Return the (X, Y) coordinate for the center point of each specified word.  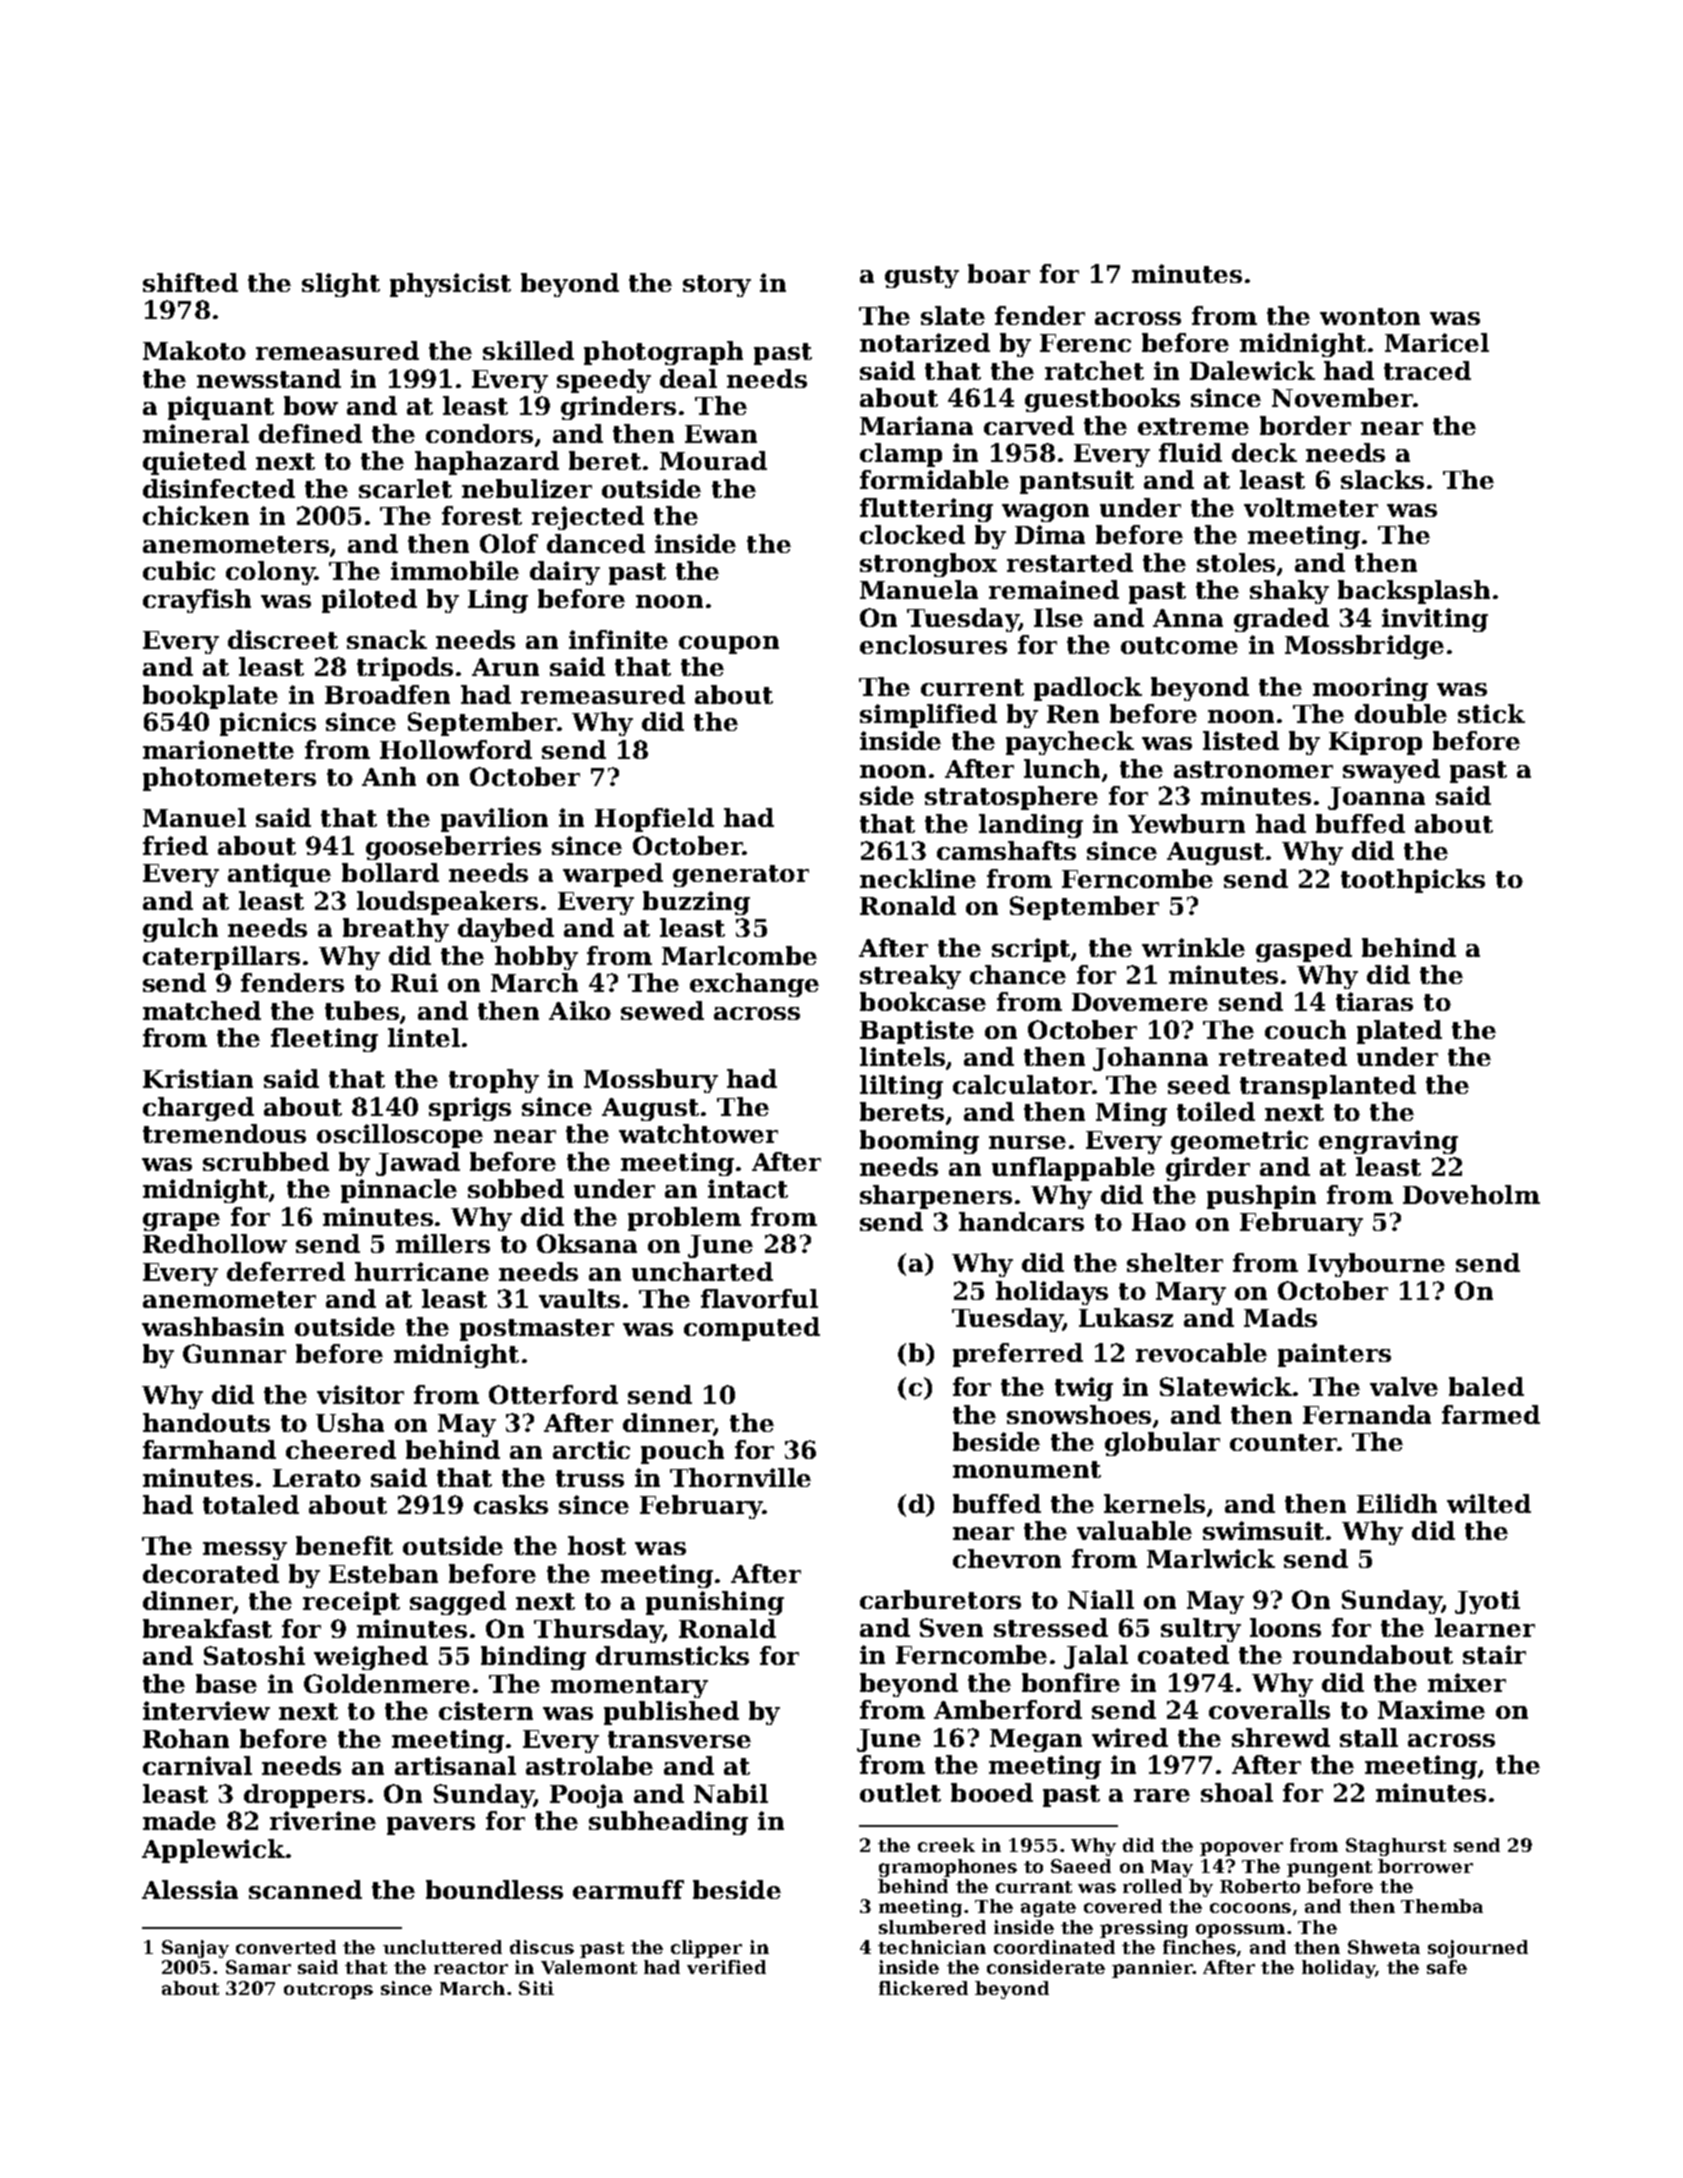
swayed (1391, 771)
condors (479, 433)
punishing (715, 1603)
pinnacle (399, 1191)
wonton (1370, 316)
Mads (1280, 1317)
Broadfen (387, 694)
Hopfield (654, 820)
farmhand (209, 1449)
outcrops (328, 1991)
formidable (934, 479)
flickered (923, 1988)
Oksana (587, 1243)
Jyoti (1487, 1602)
